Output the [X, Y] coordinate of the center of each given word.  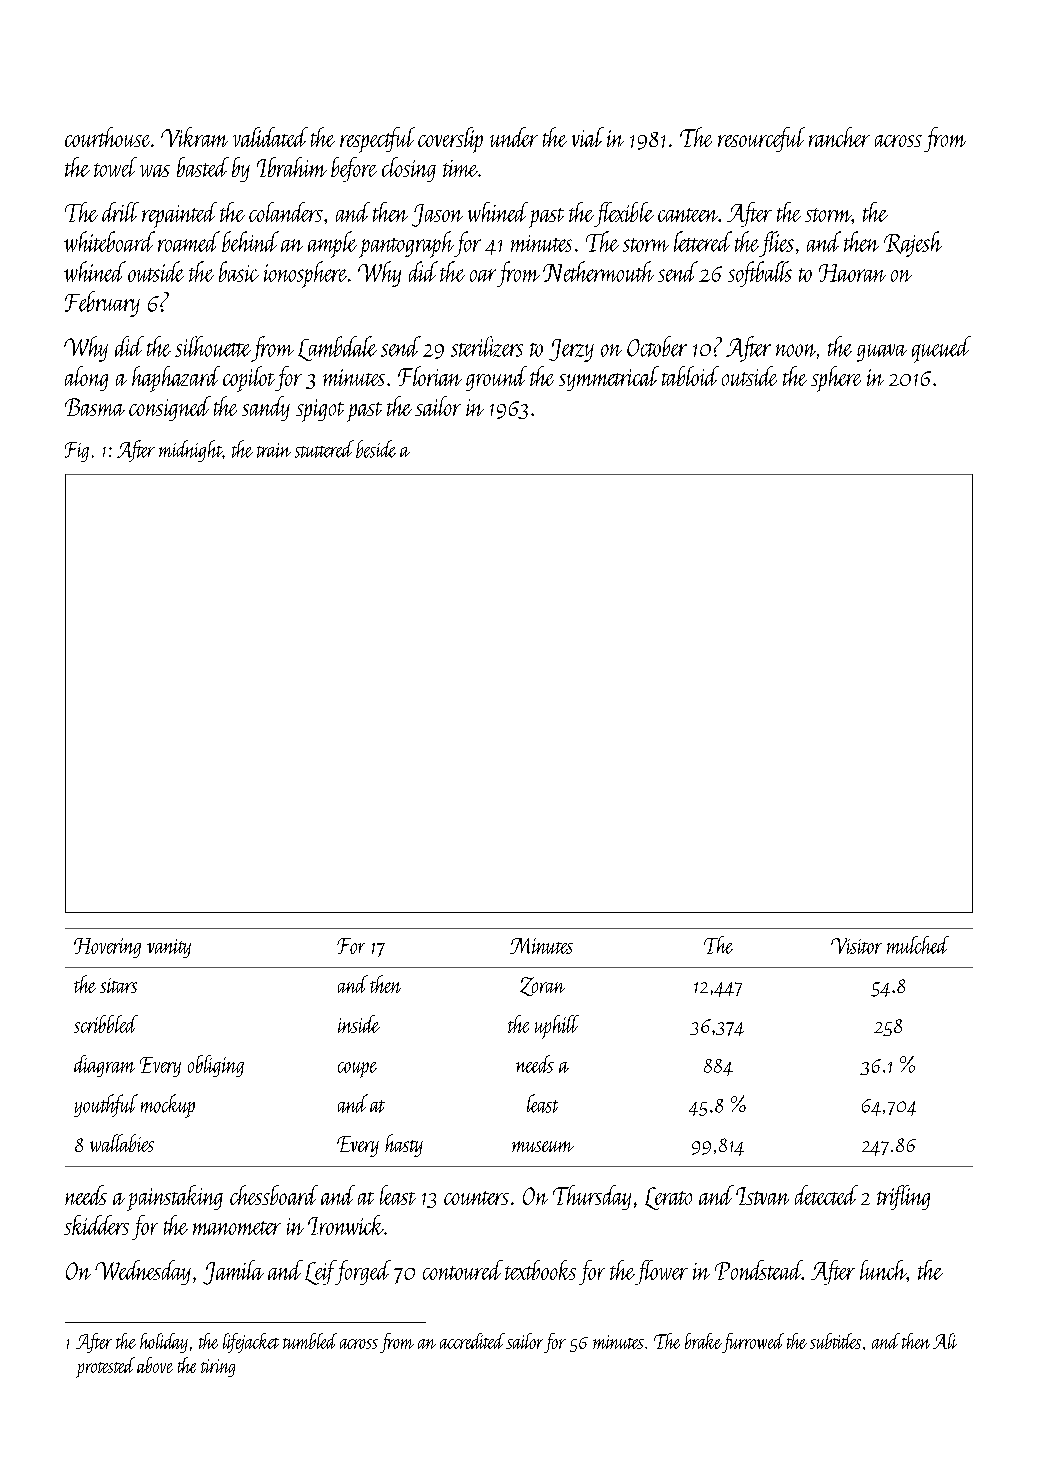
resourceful [761, 139]
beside [376, 449]
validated [270, 137]
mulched [918, 945]
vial [588, 137]
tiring [218, 1368]
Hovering [107, 948]
